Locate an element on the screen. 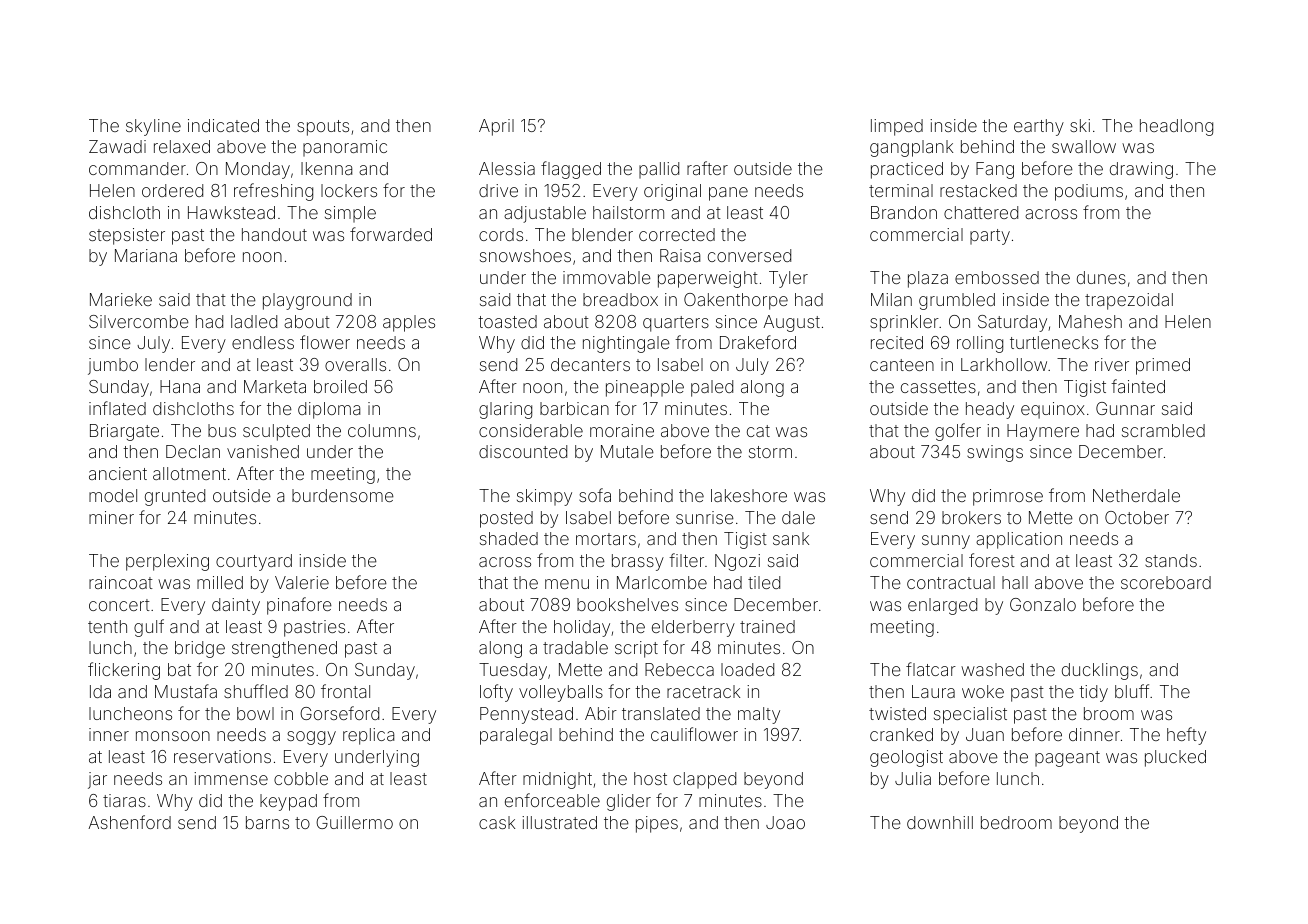 Image resolution: width=1308 pixels, height=924 pixels. perplexing is located at coordinates (167, 562).
